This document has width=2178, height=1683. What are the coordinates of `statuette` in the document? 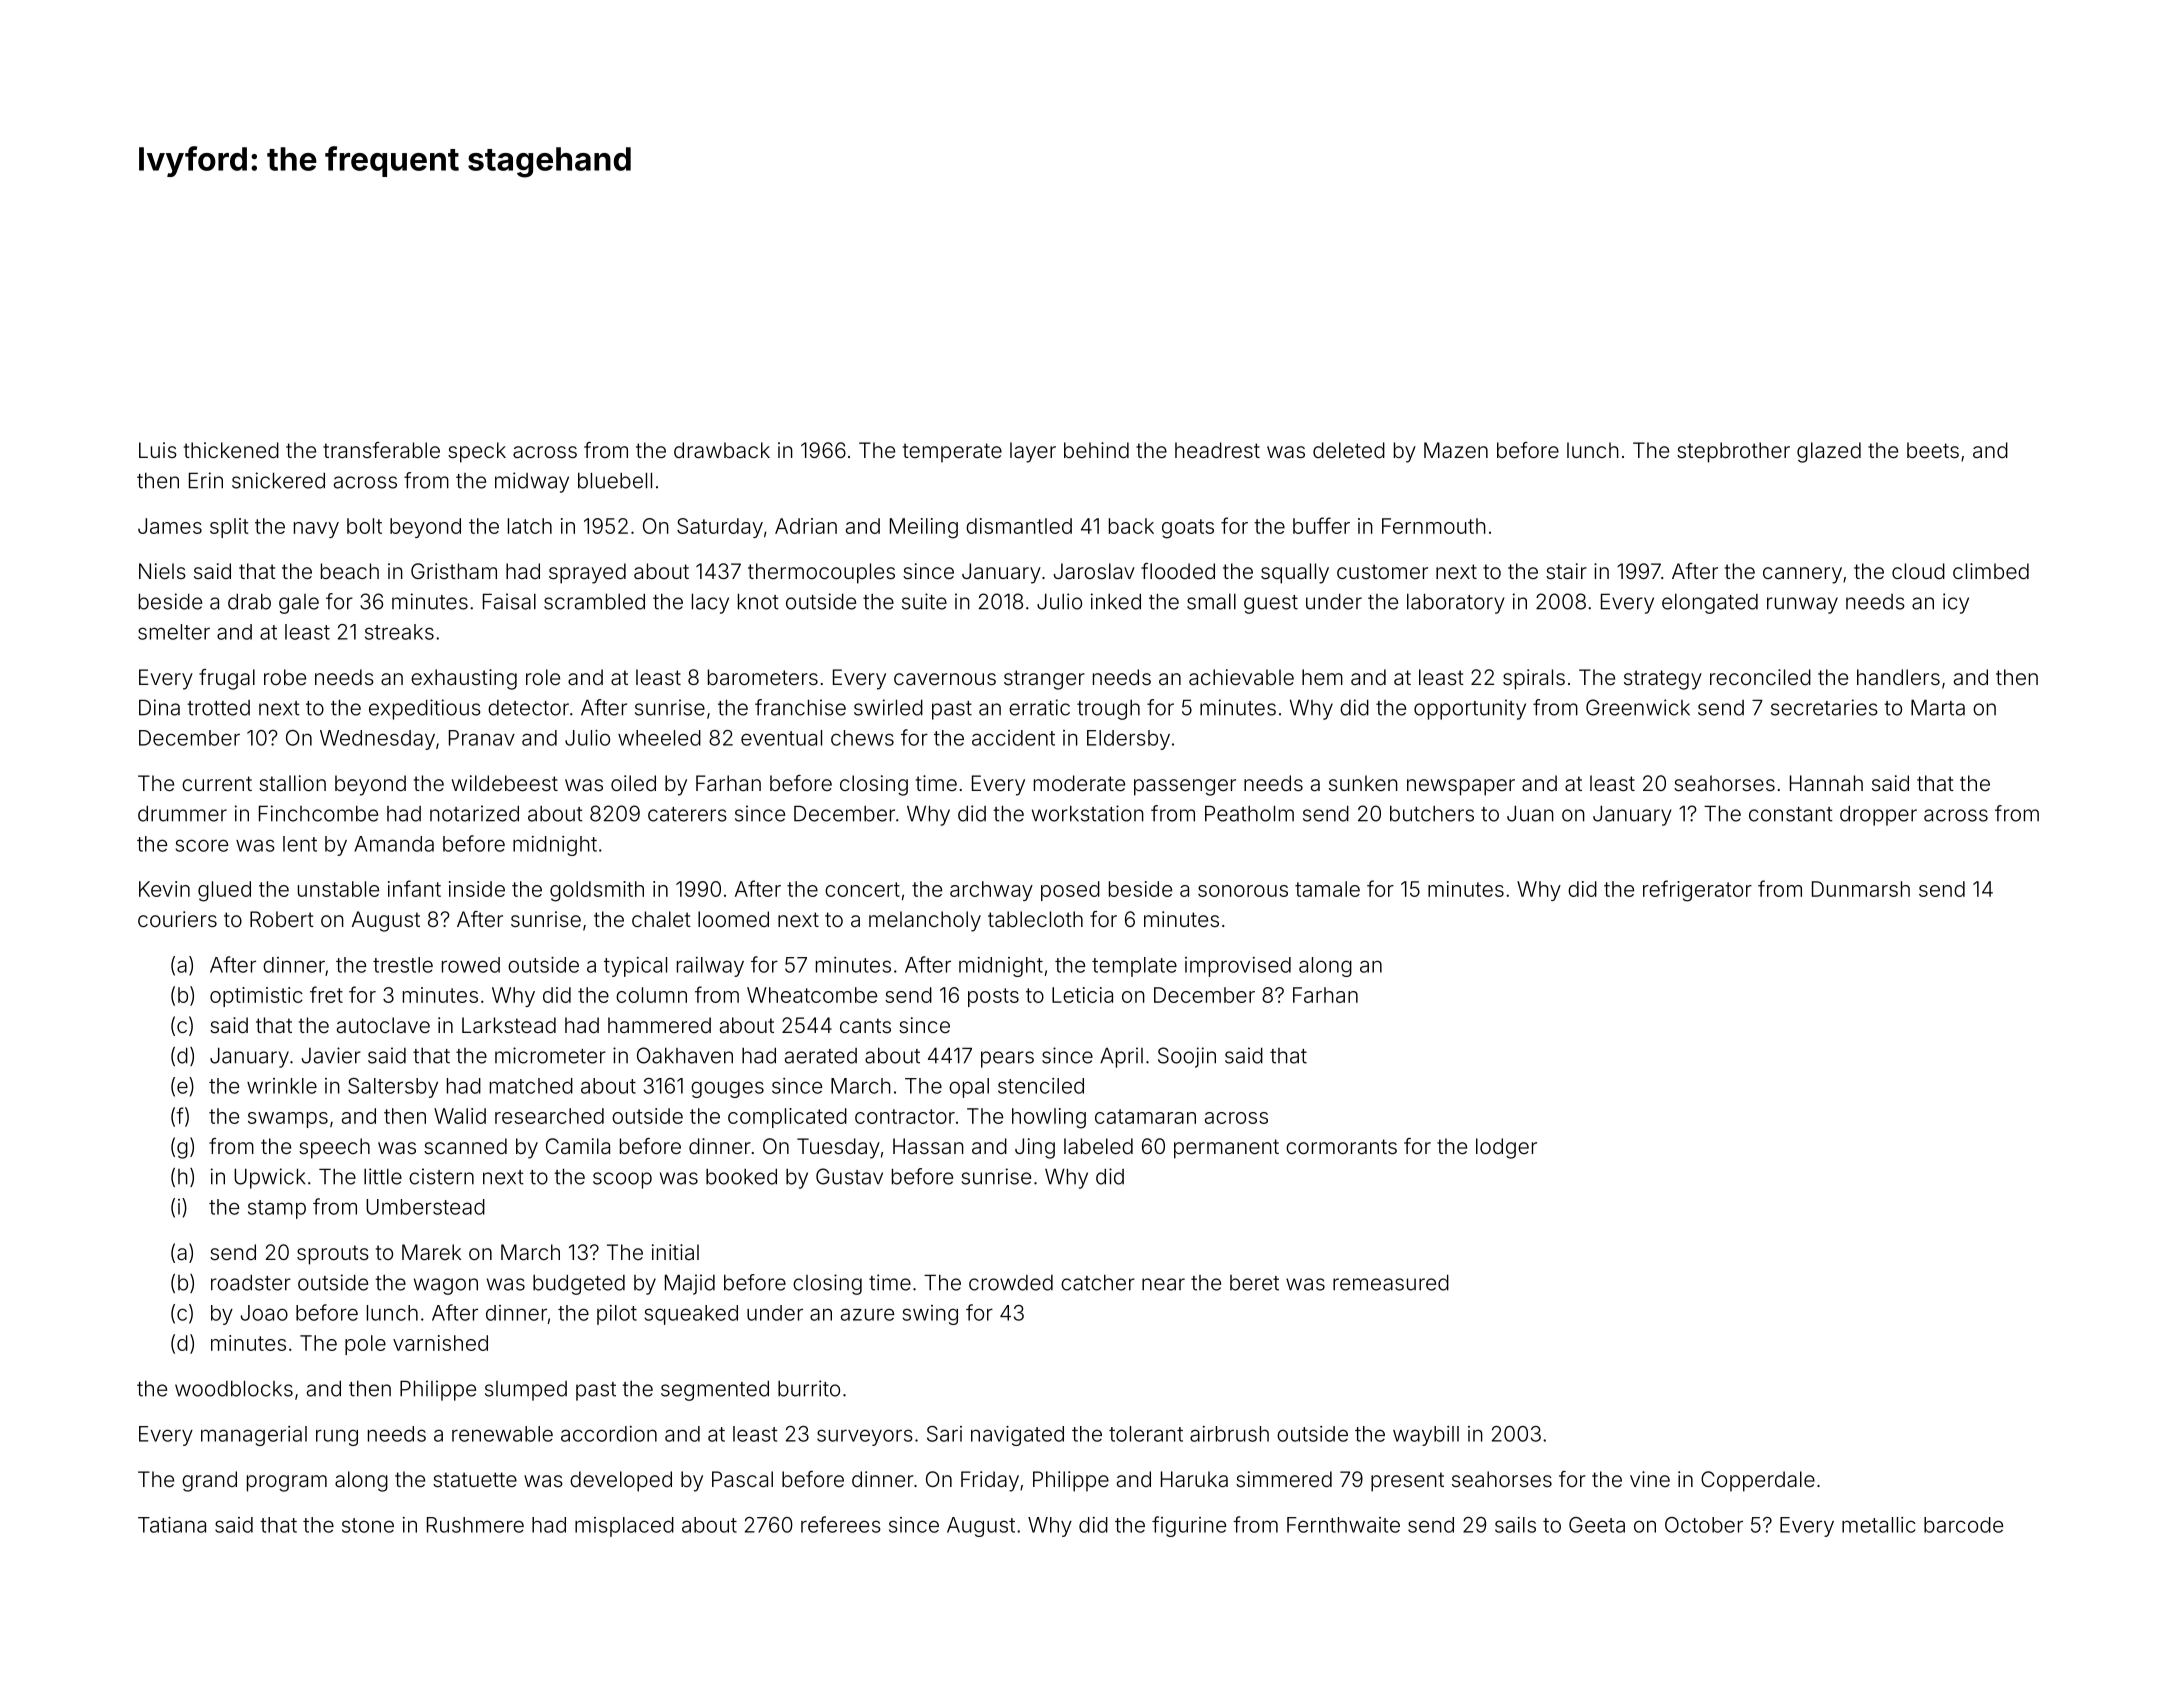 It's located at (475, 1480).
